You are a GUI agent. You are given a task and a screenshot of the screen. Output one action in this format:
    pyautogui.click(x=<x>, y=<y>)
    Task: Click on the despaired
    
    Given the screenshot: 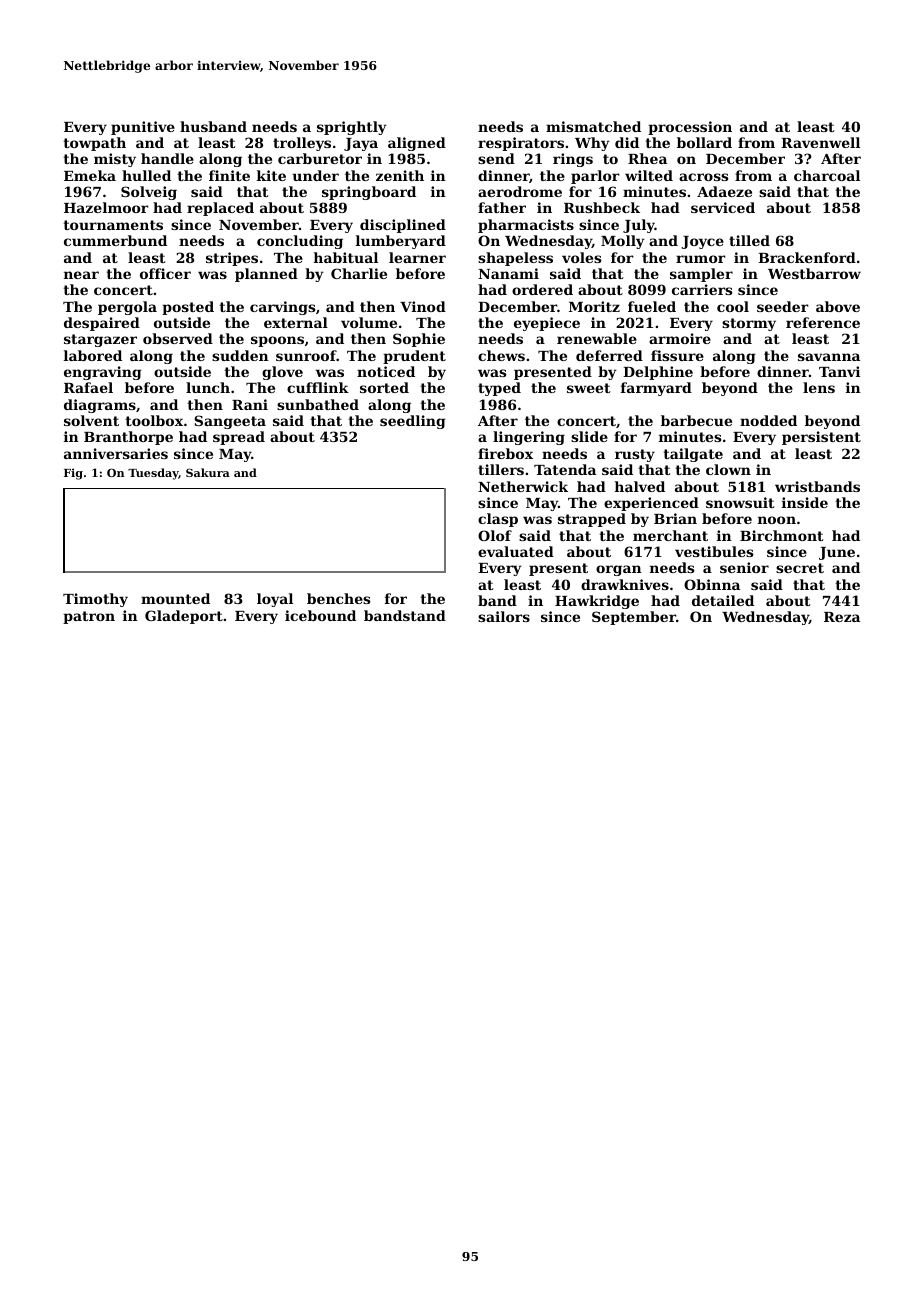 What is the action you would take?
    pyautogui.click(x=102, y=324)
